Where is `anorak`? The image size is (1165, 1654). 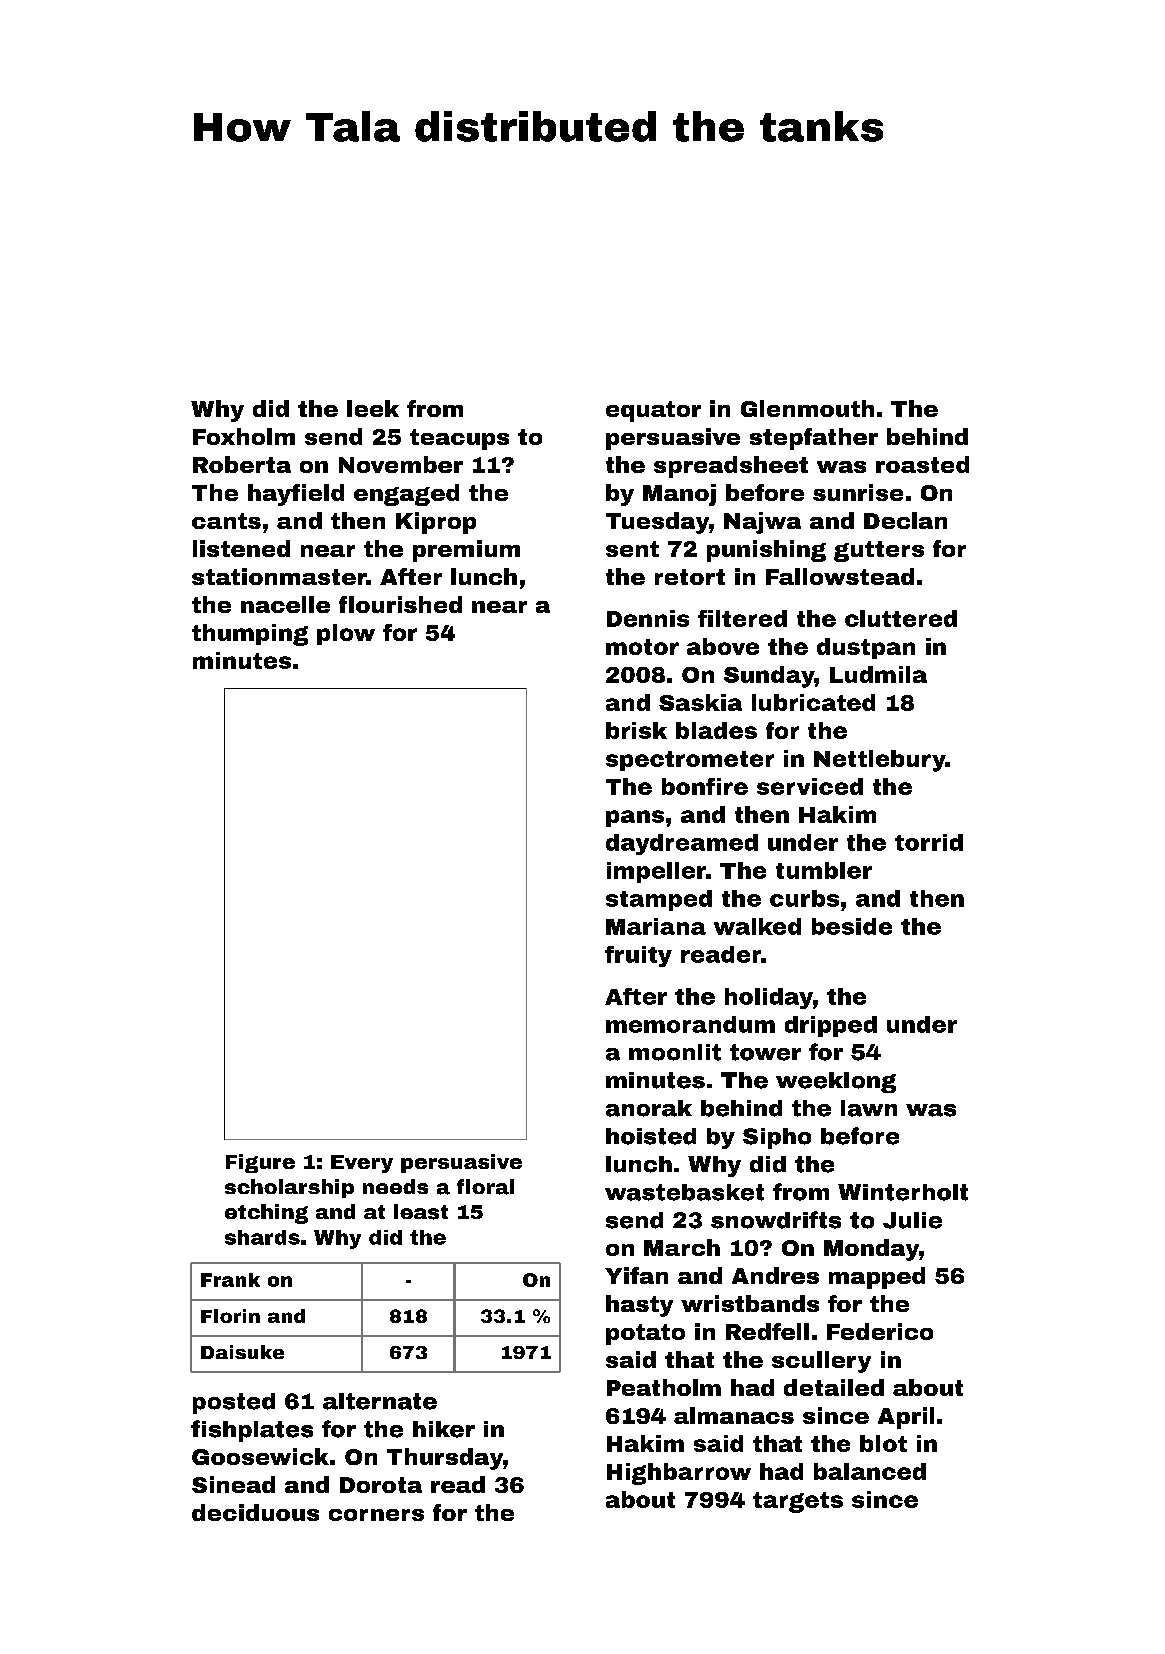
anorak is located at coordinates (649, 1108).
